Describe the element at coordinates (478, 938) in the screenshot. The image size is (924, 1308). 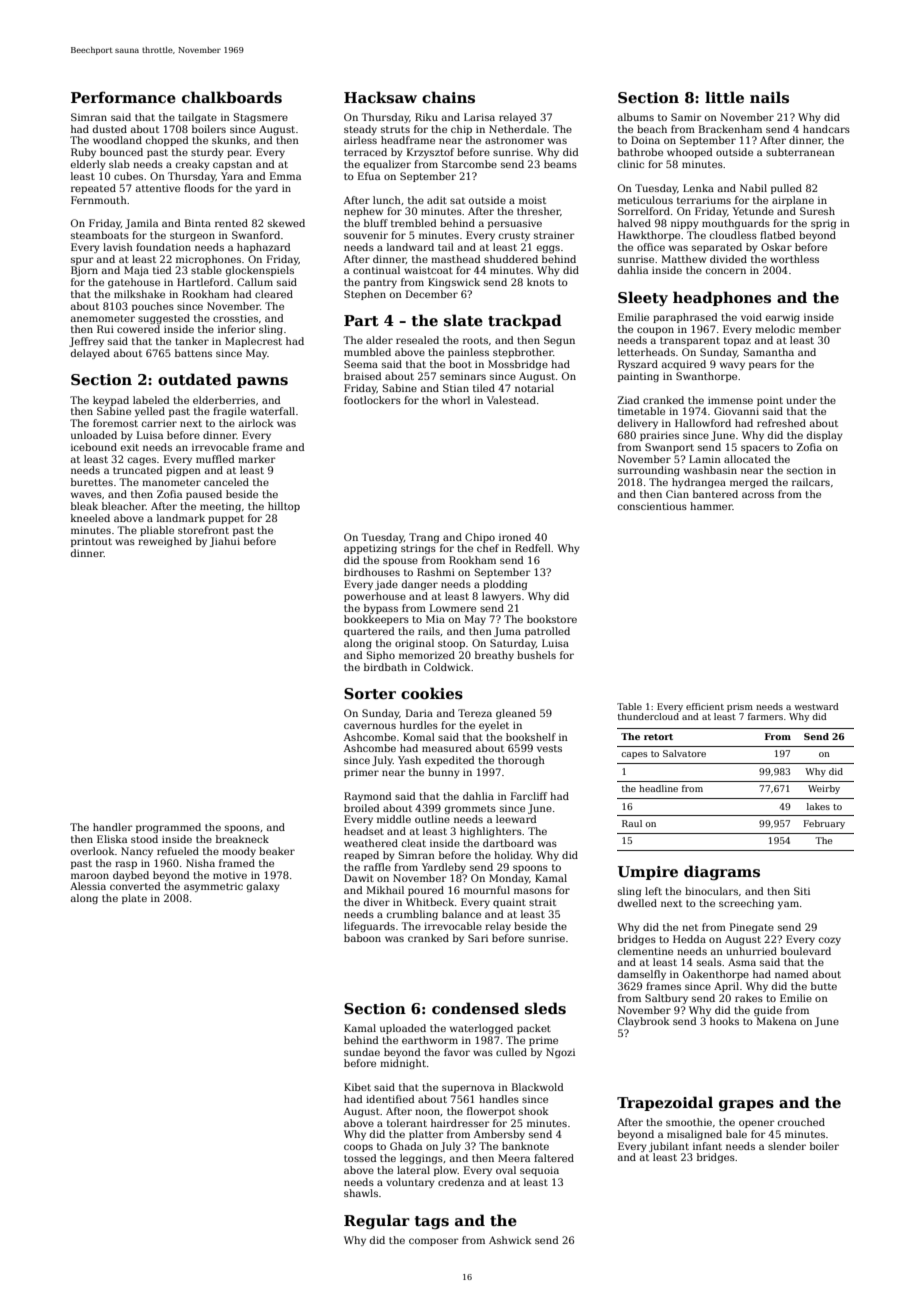
I see `Sari` at that location.
